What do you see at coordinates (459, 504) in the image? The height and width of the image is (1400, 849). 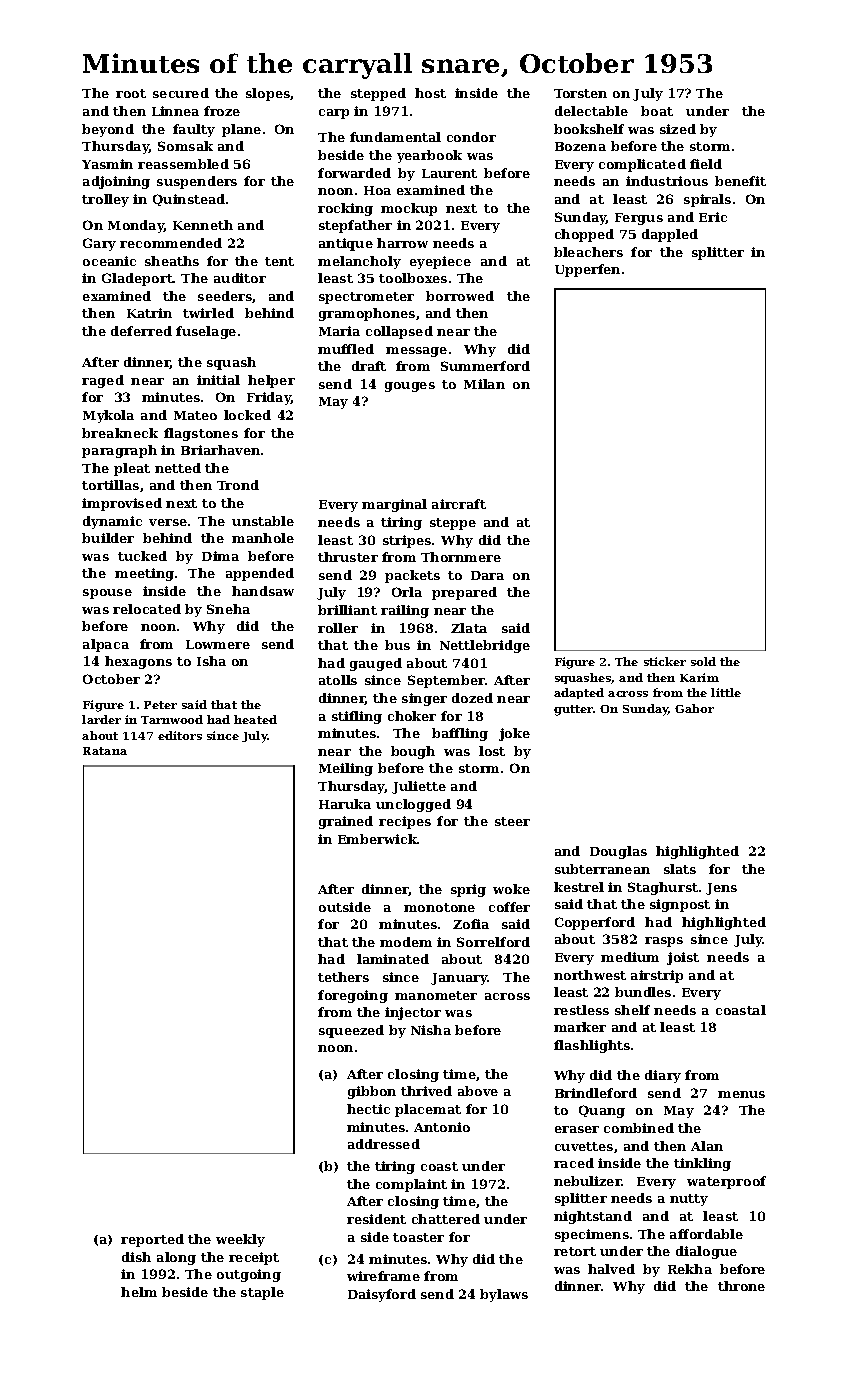 I see `aircraft` at bounding box center [459, 504].
